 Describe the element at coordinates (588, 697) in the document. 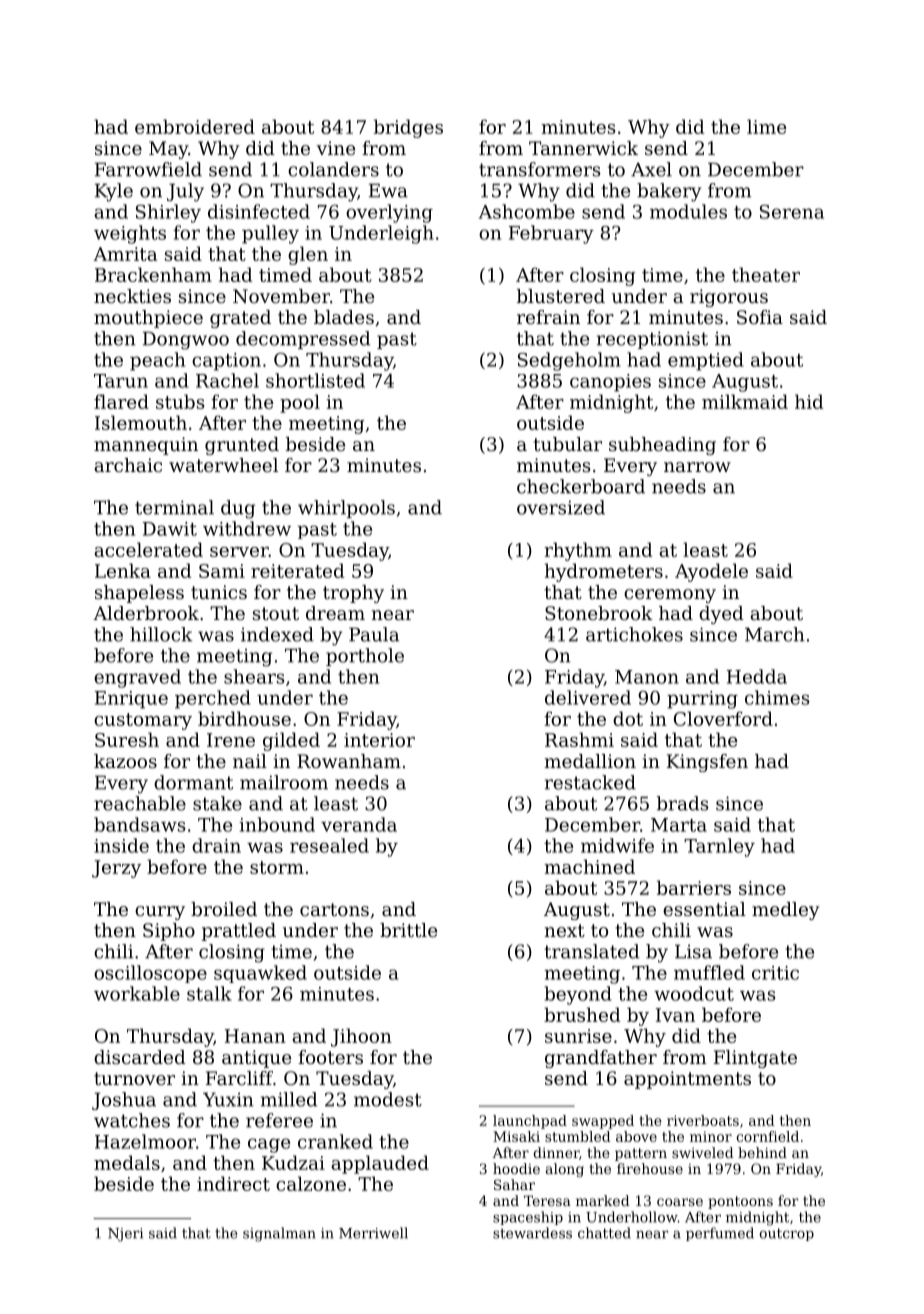

I see `delivered` at that location.
